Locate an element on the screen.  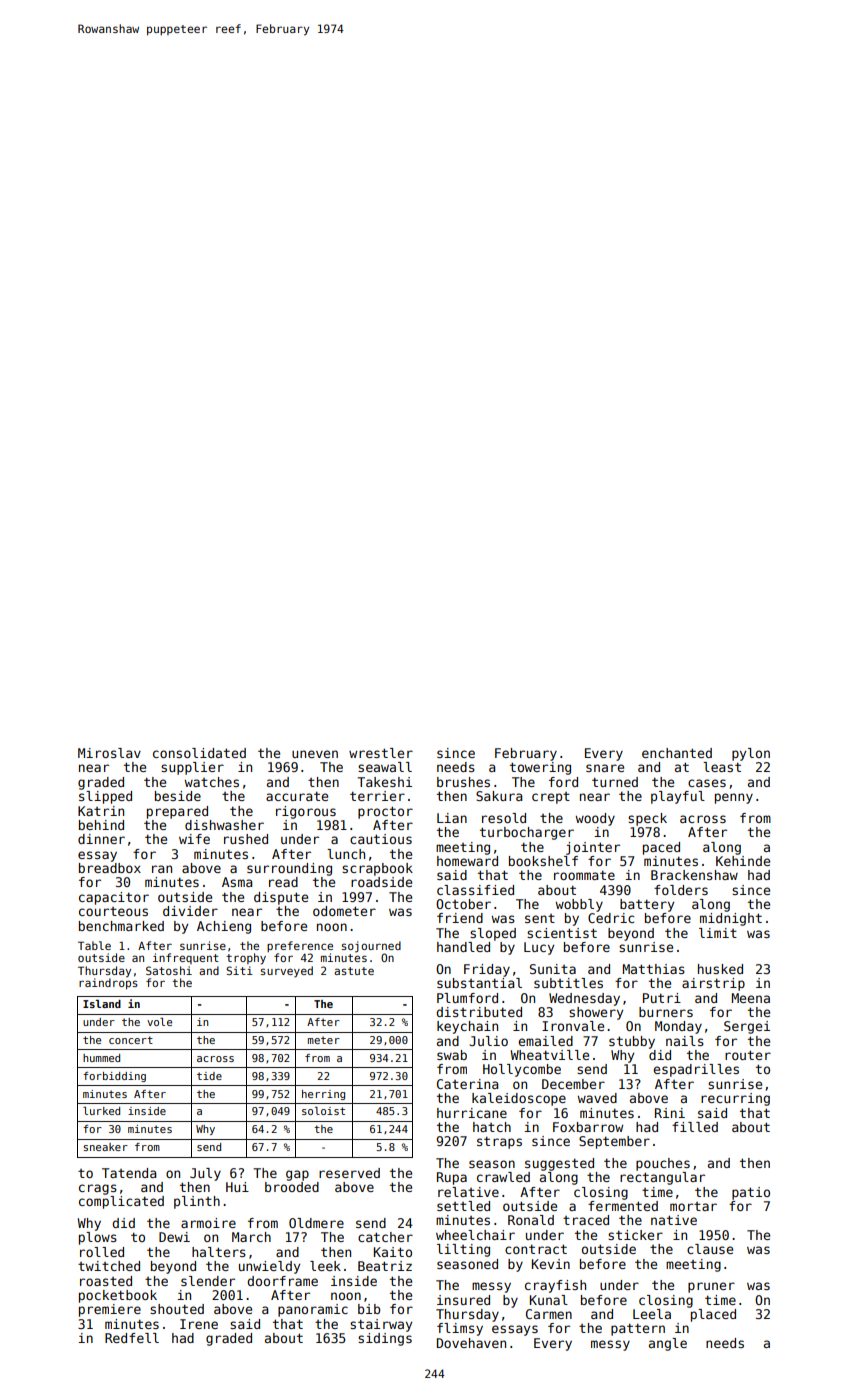
filled is located at coordinates (695, 1127).
